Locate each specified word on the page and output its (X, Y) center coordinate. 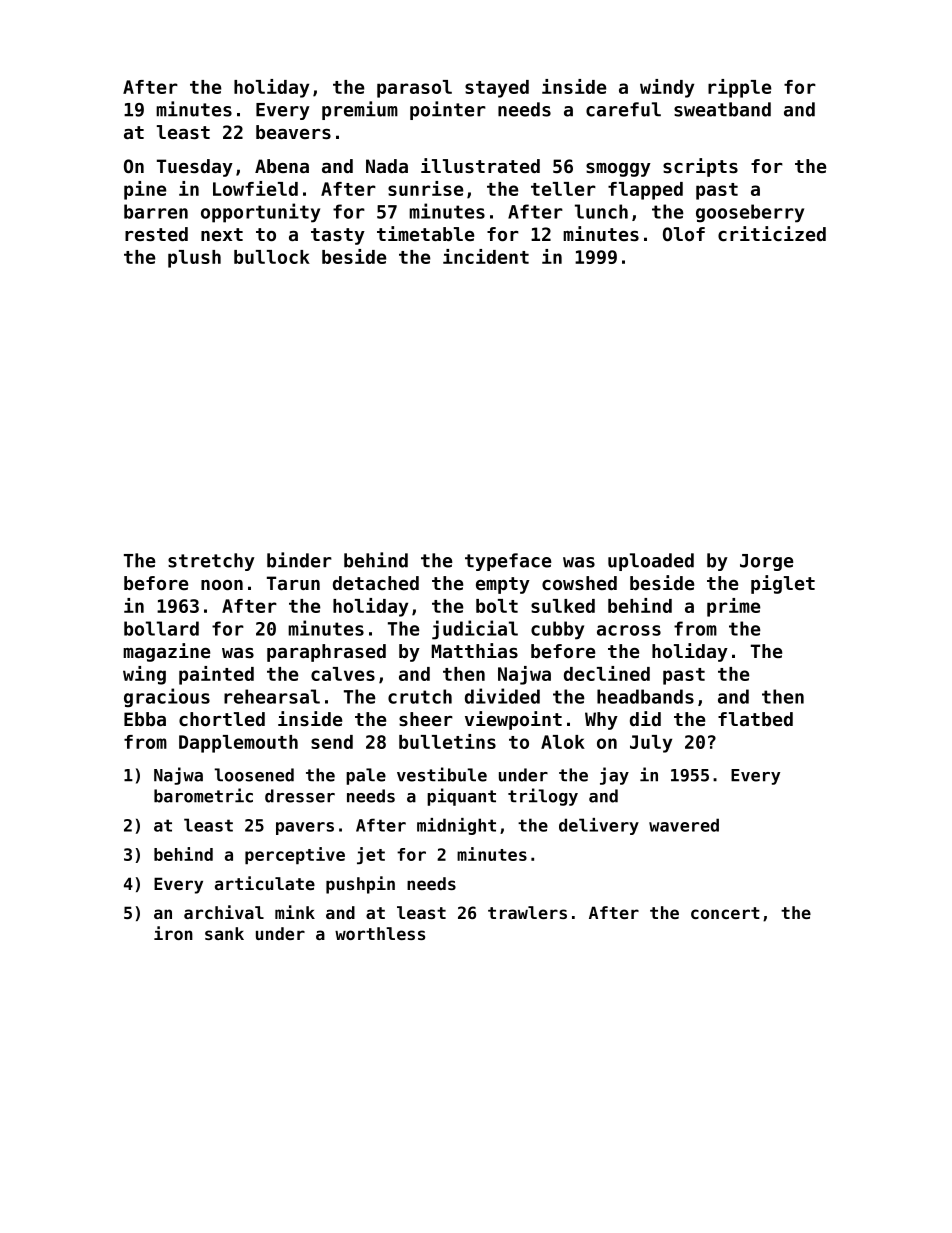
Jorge (766, 562)
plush (194, 259)
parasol (414, 89)
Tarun (293, 583)
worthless (380, 933)
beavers (293, 132)
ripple (739, 88)
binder (299, 560)
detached (376, 583)
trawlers (527, 912)
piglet (783, 584)
